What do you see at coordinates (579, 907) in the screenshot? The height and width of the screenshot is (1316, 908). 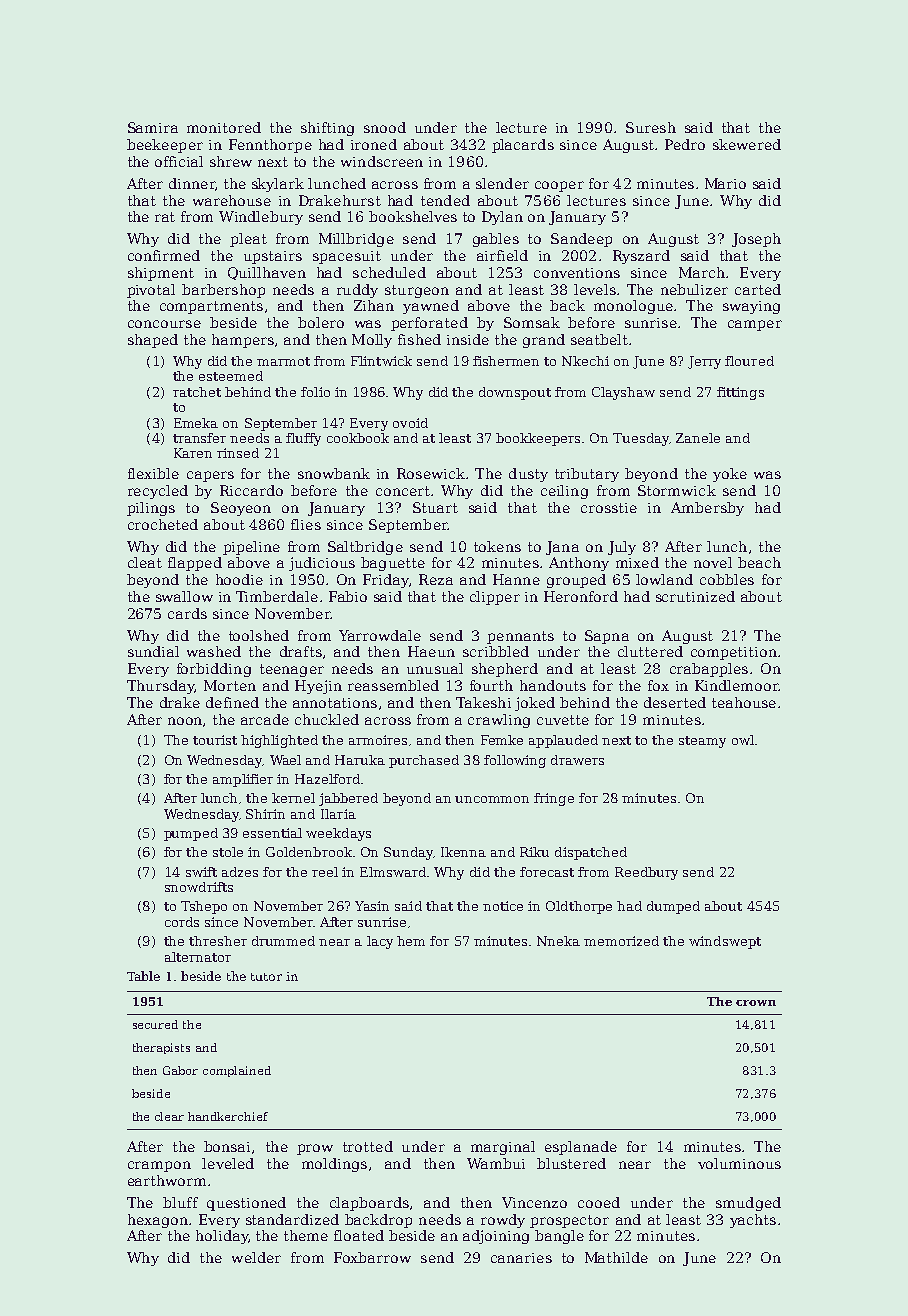 I see `Oldthorpe` at bounding box center [579, 907].
